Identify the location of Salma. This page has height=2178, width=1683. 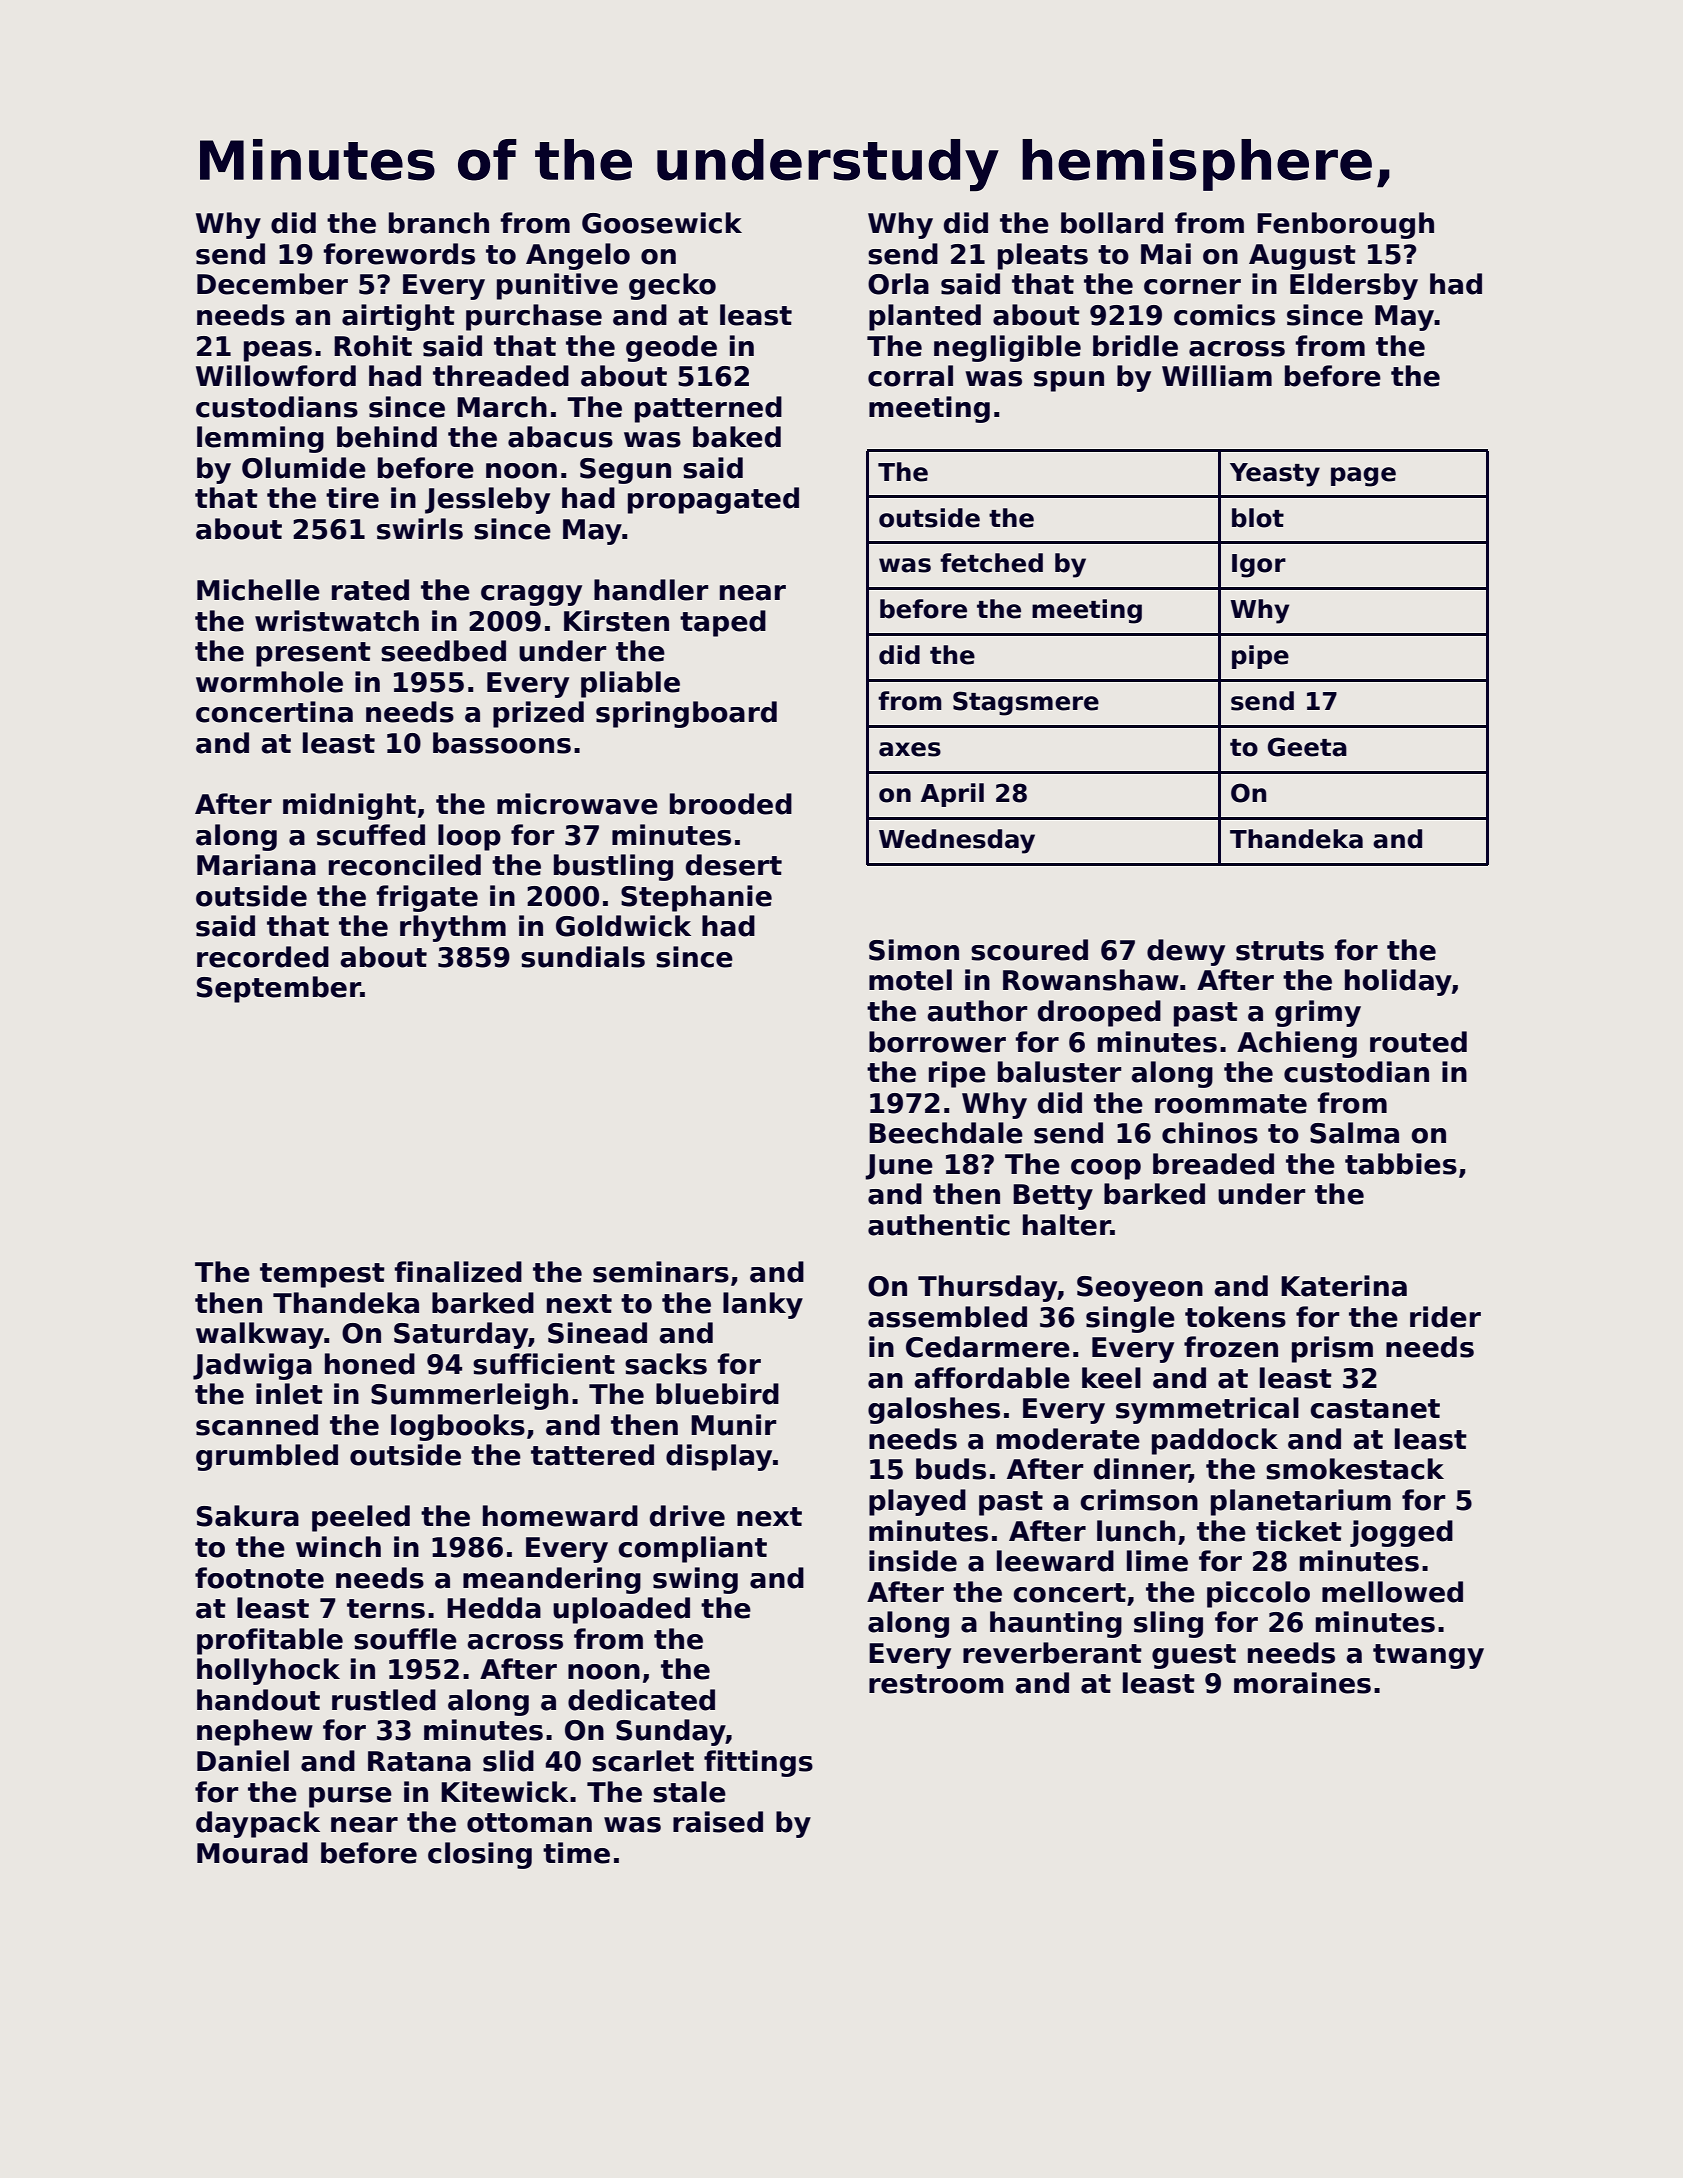
(1354, 1133).
